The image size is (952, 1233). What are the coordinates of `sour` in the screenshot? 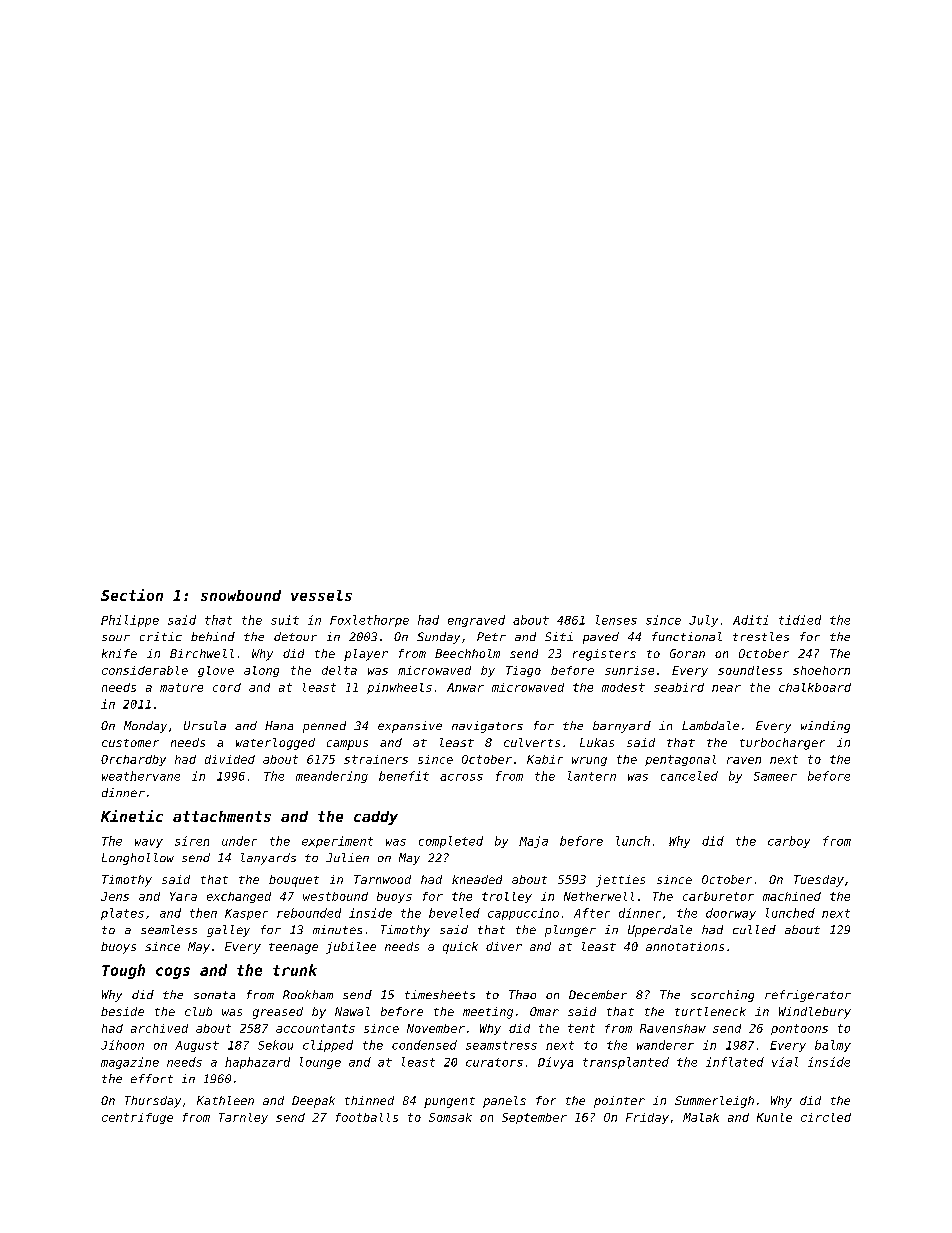 It's located at (116, 638).
